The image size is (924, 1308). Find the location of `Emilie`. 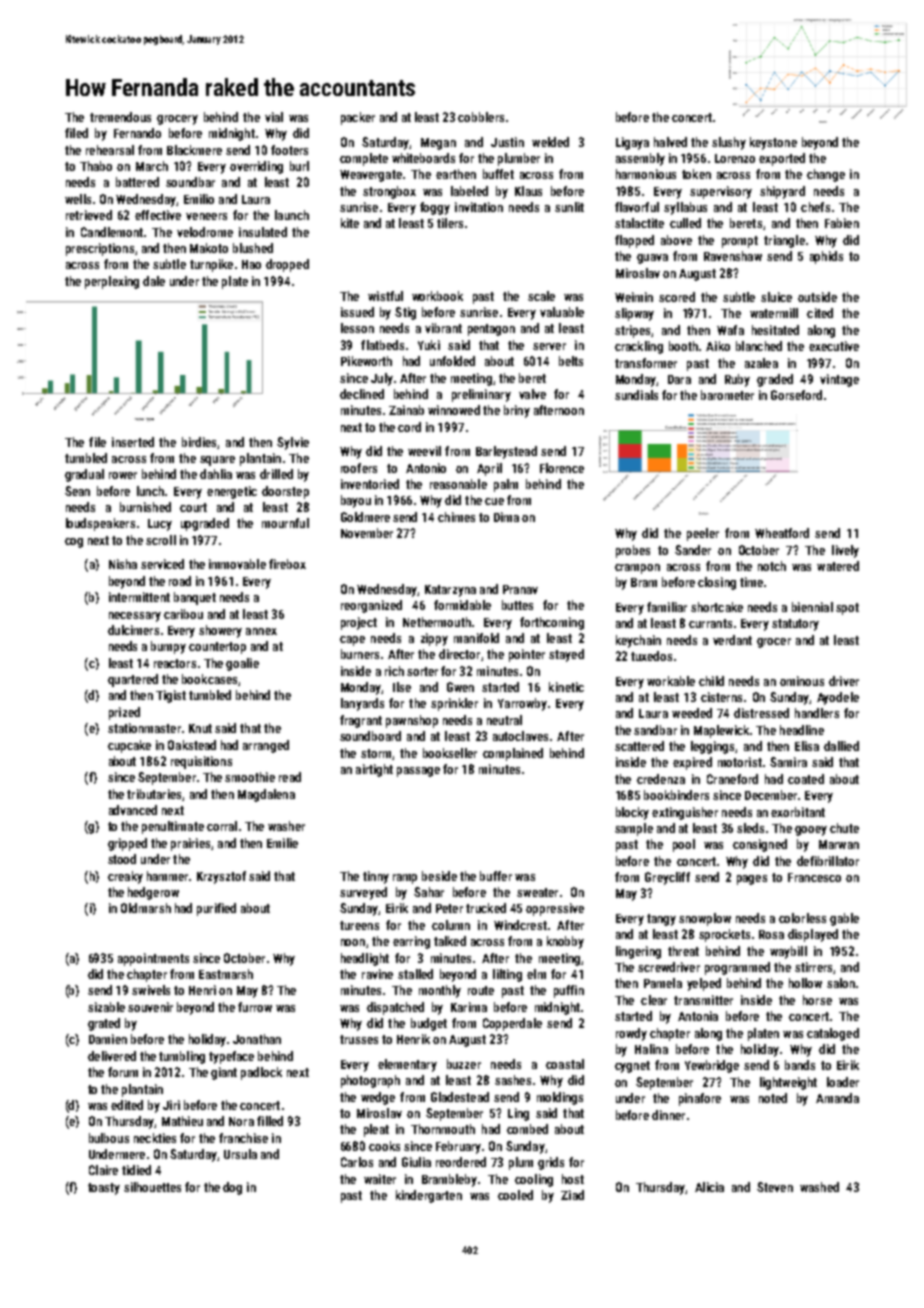

Emilie is located at coordinates (282, 843).
